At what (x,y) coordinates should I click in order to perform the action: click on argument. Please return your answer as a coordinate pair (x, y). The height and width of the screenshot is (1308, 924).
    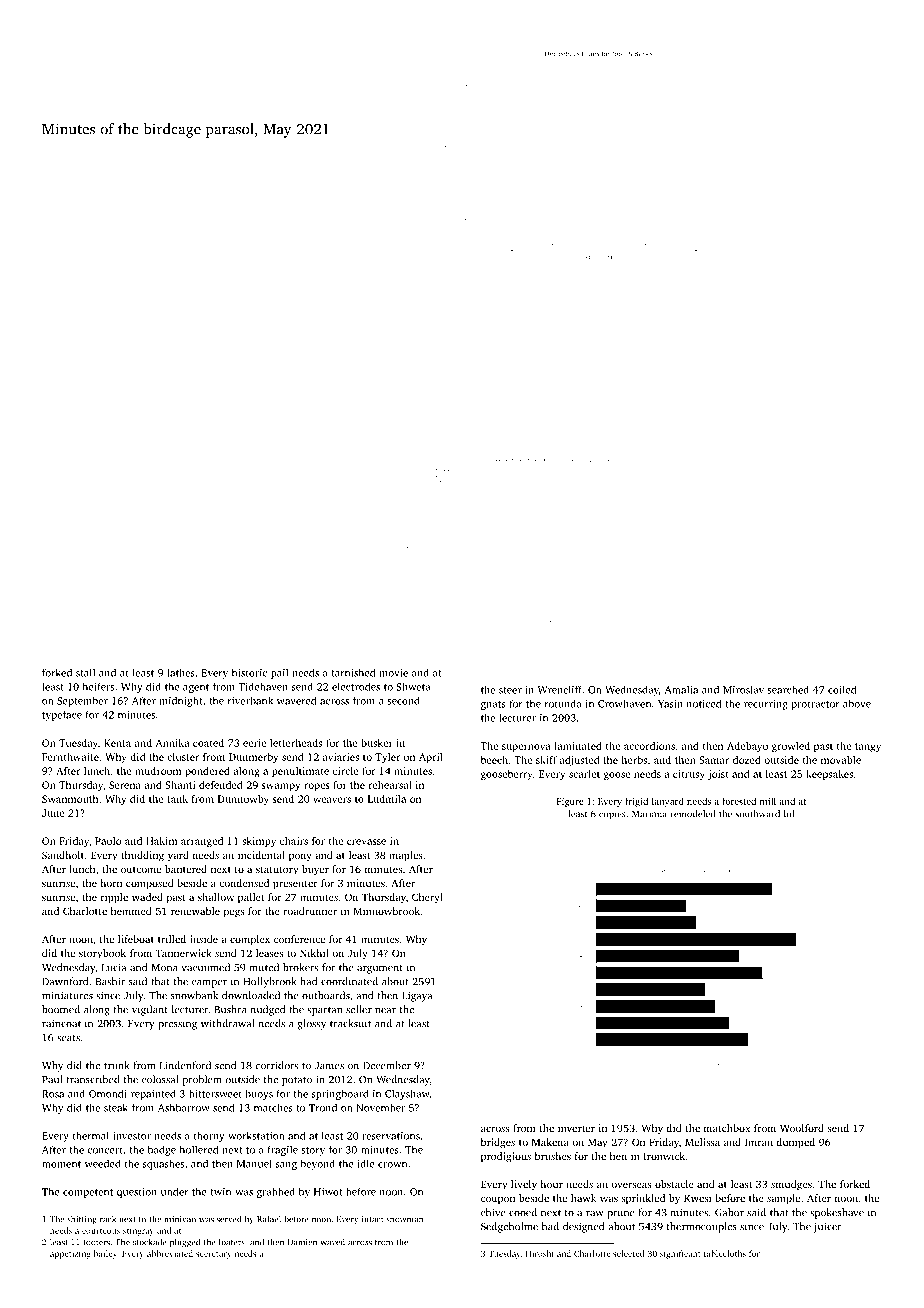
    Looking at the image, I should click on (380, 969).
